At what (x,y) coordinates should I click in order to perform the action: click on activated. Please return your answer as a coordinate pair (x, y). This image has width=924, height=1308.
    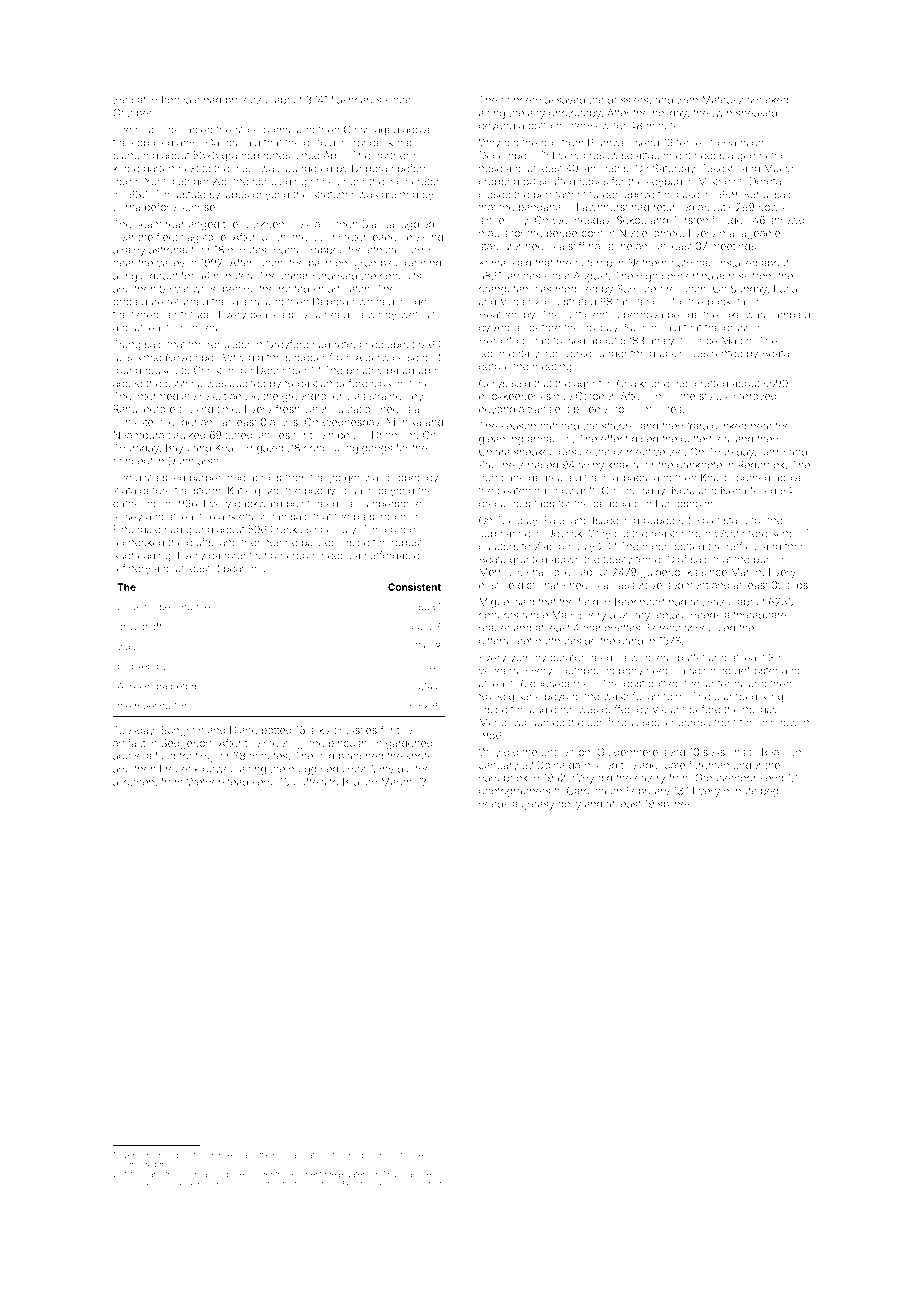
    Looking at the image, I should click on (712, 602).
